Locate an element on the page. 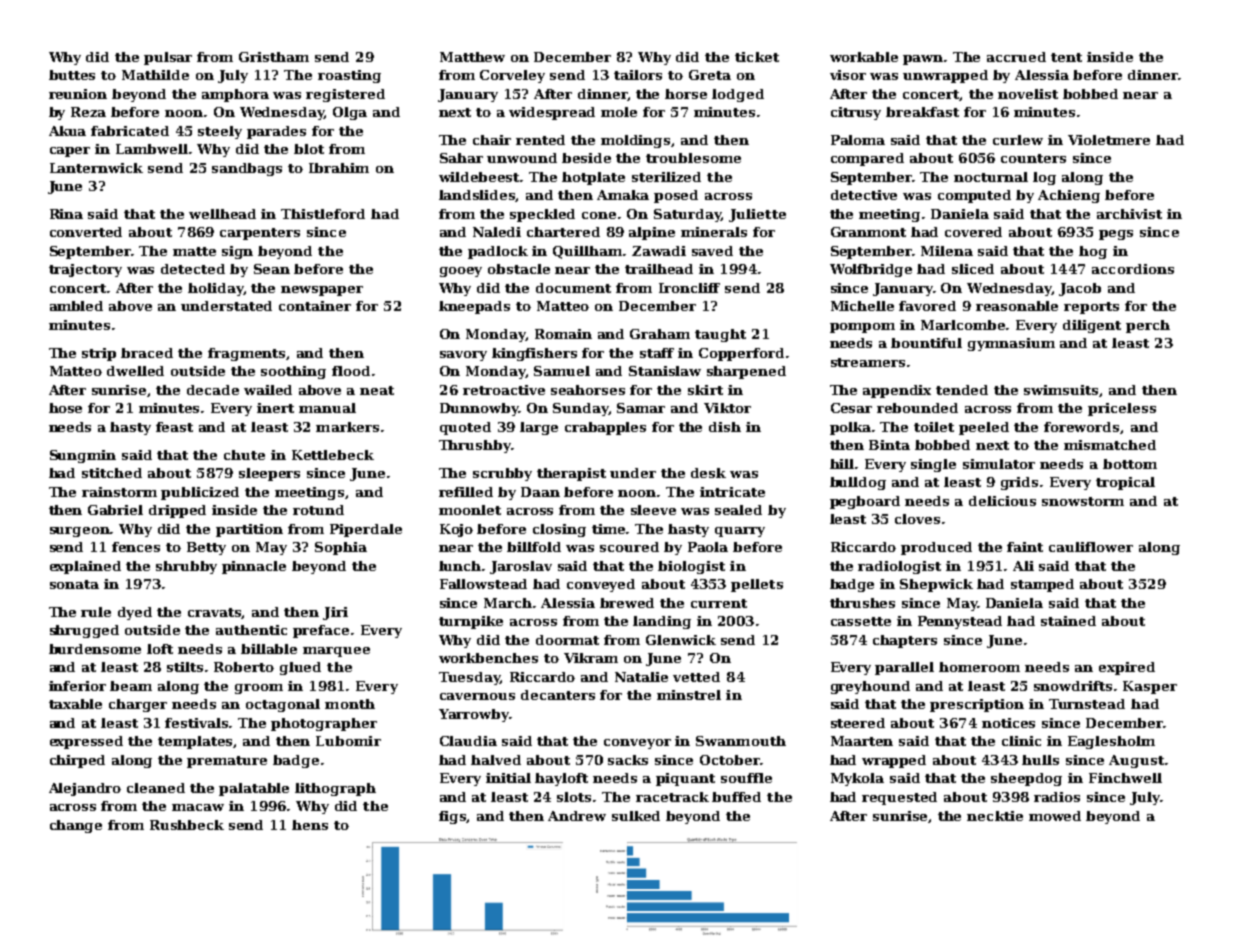  Andrew is located at coordinates (577, 816).
